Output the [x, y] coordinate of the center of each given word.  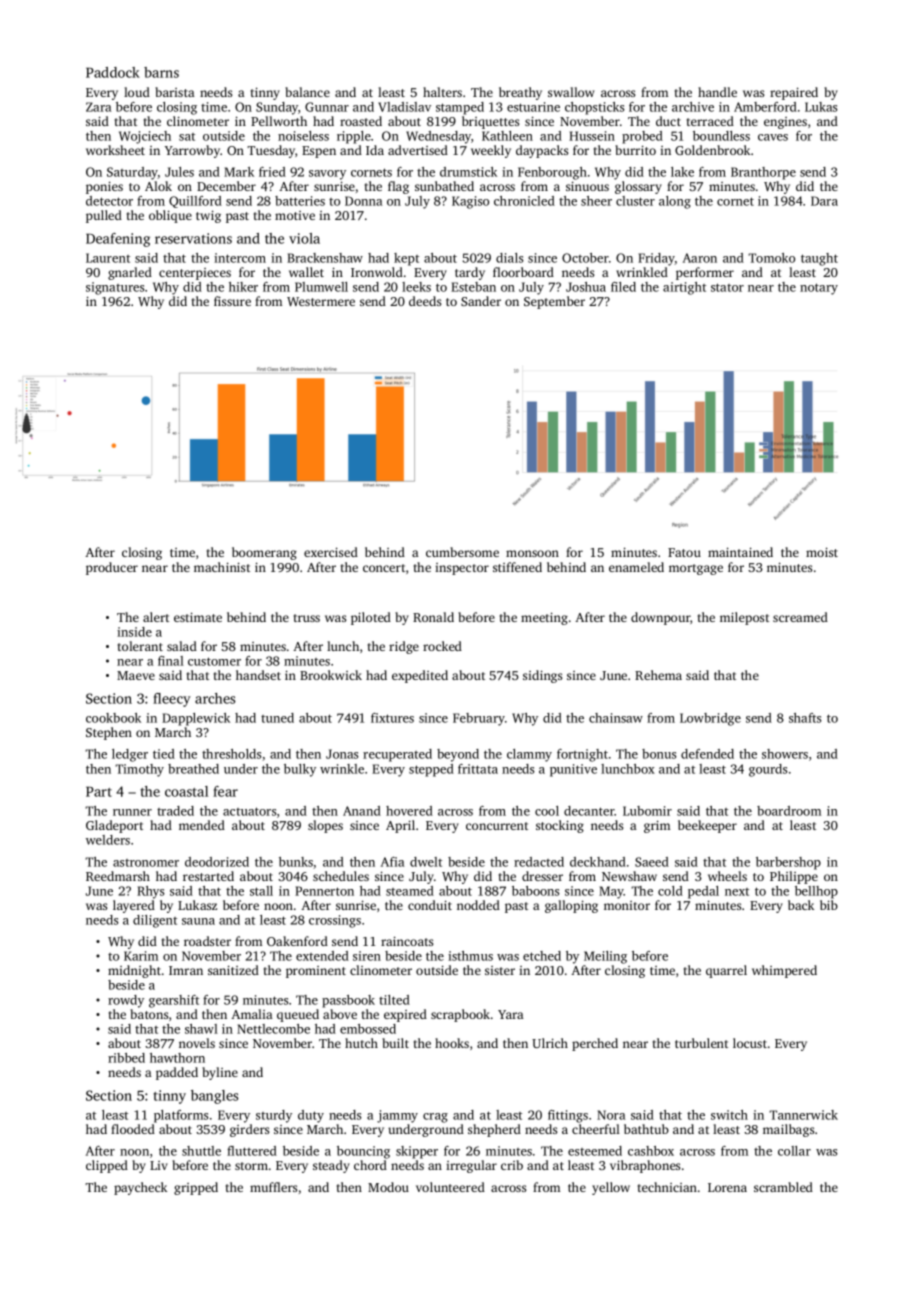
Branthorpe [763, 173]
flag [398, 187]
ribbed [126, 1058]
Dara [824, 201]
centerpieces [195, 274]
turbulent [701, 1043]
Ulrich [550, 1043]
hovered [409, 811]
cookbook [113, 718]
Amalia [252, 1014]
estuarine [533, 107]
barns [161, 72]
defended [707, 754]
